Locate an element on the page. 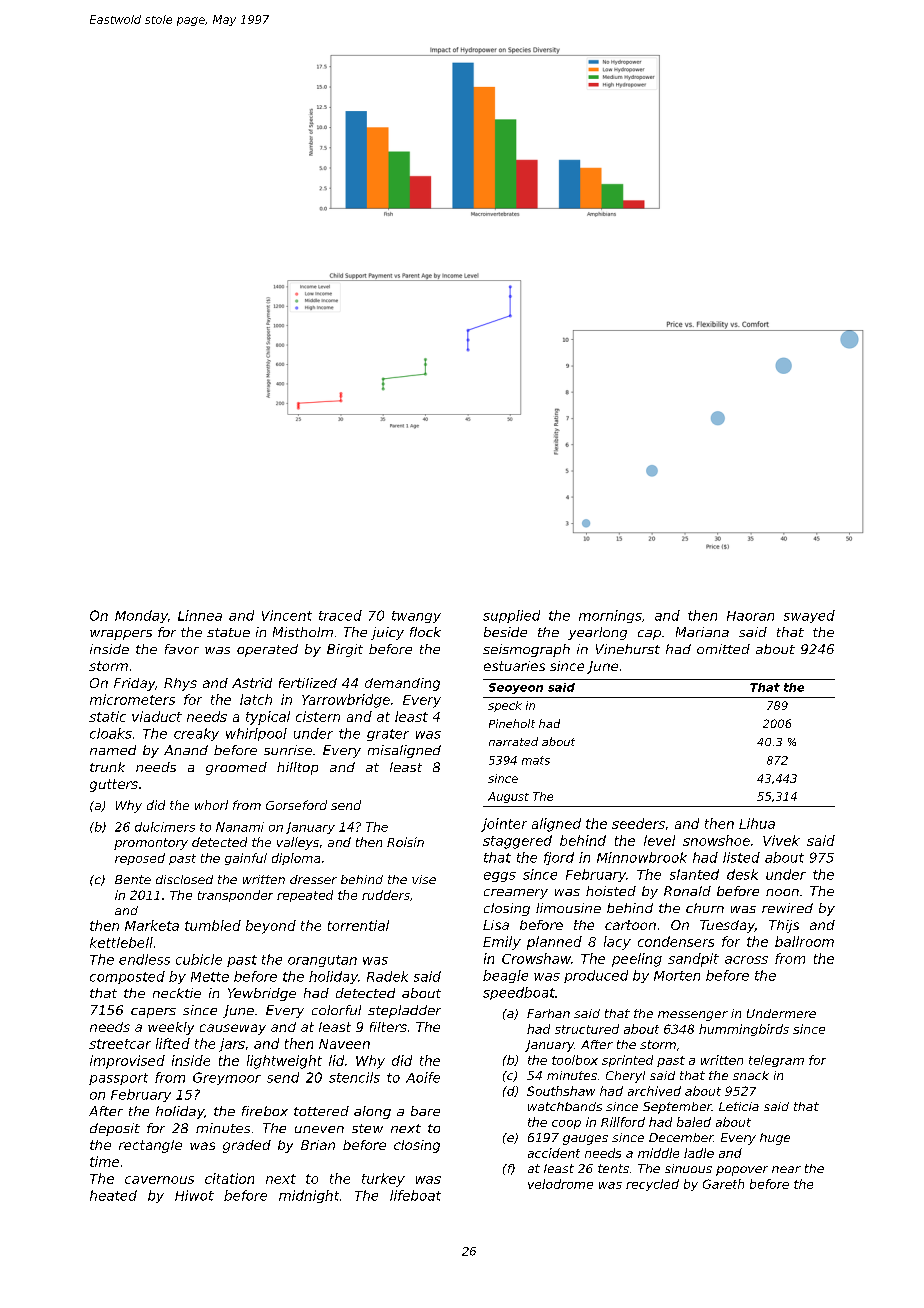 The height and width of the page is (1308, 924). toolbox is located at coordinates (575, 1060).
